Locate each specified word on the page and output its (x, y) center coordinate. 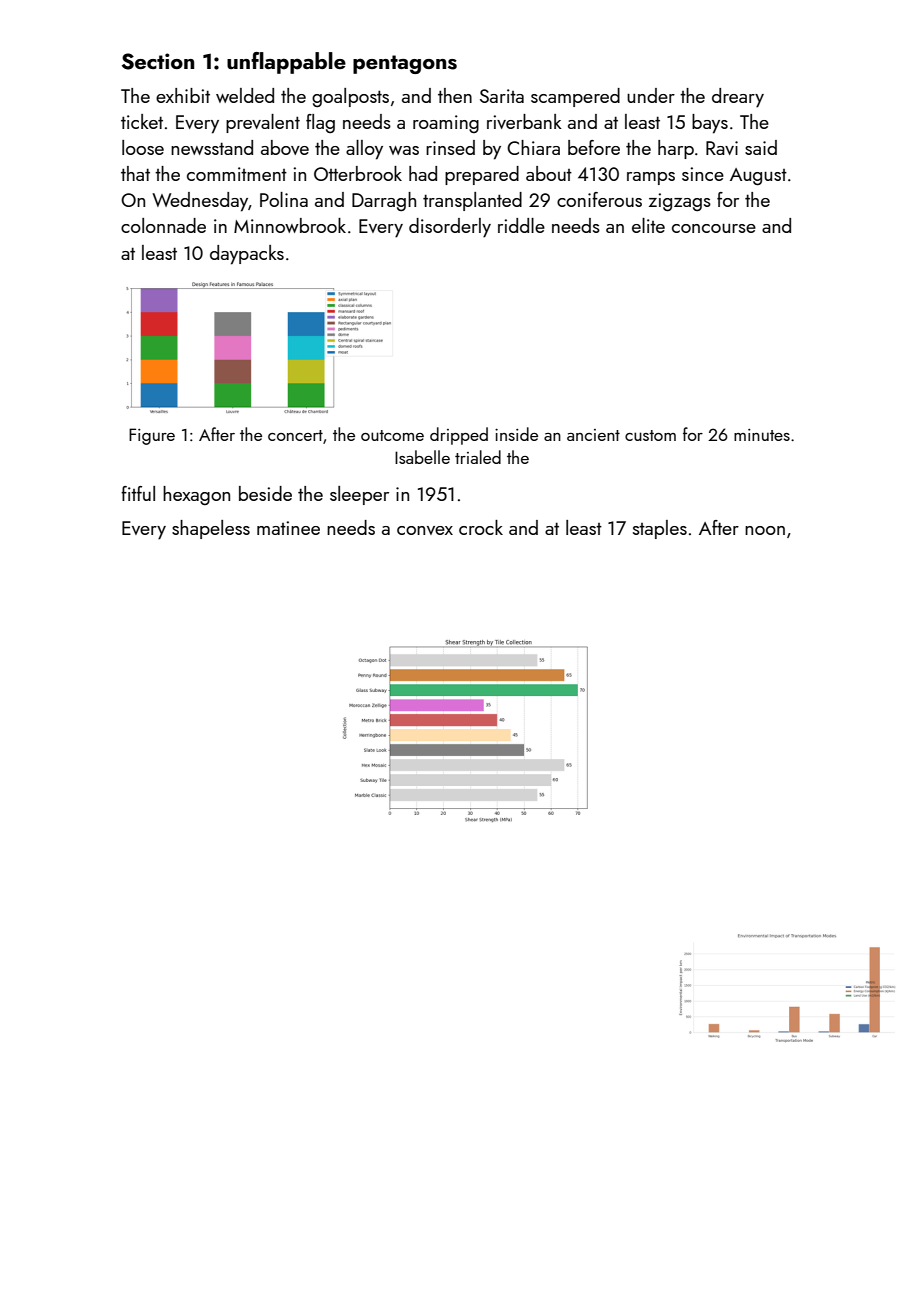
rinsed (450, 147)
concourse (714, 228)
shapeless (211, 529)
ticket (142, 121)
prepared (482, 175)
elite (648, 225)
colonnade (163, 225)
